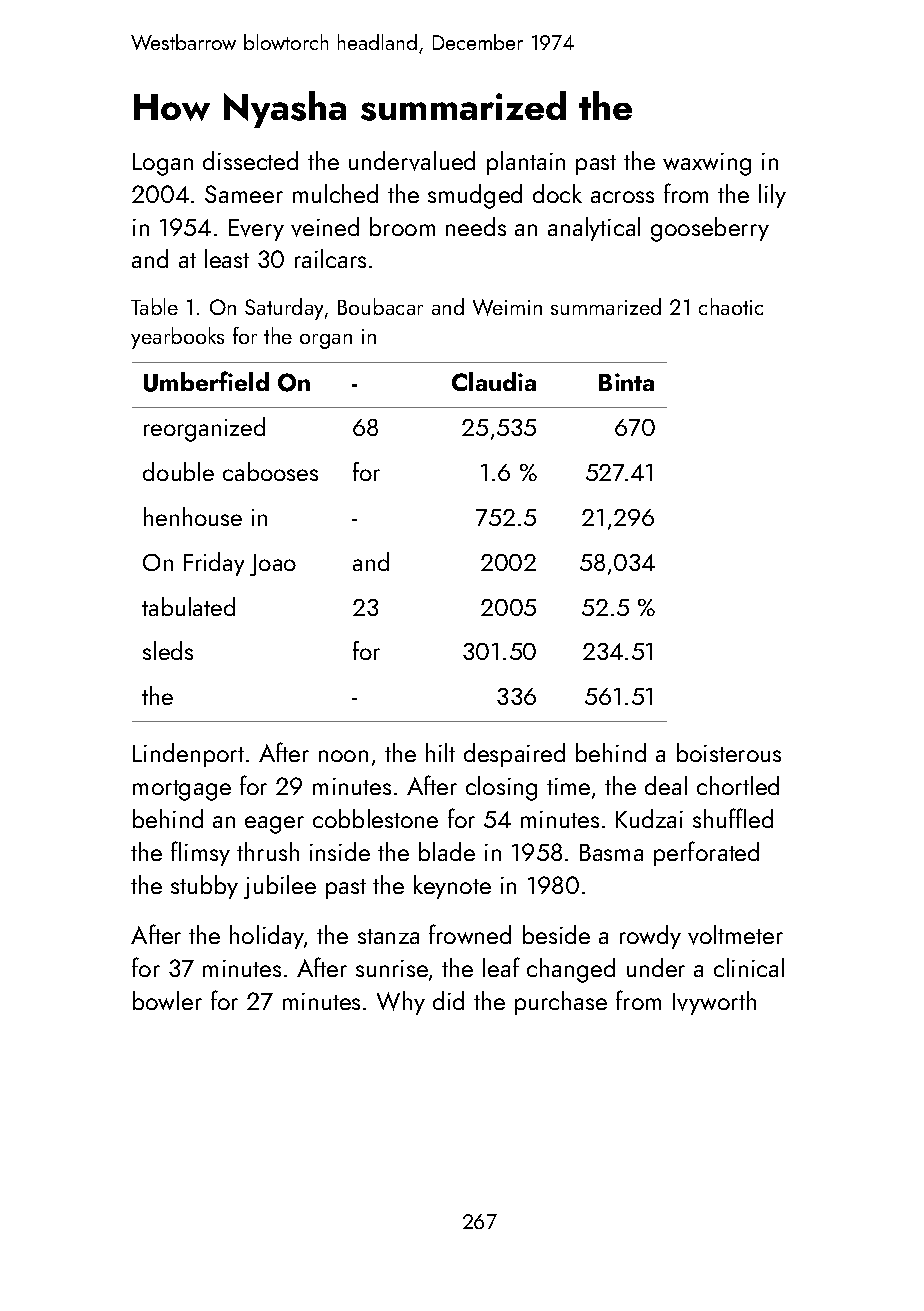  What do you see at coordinates (168, 650) in the page?
I see `sleds` at bounding box center [168, 650].
